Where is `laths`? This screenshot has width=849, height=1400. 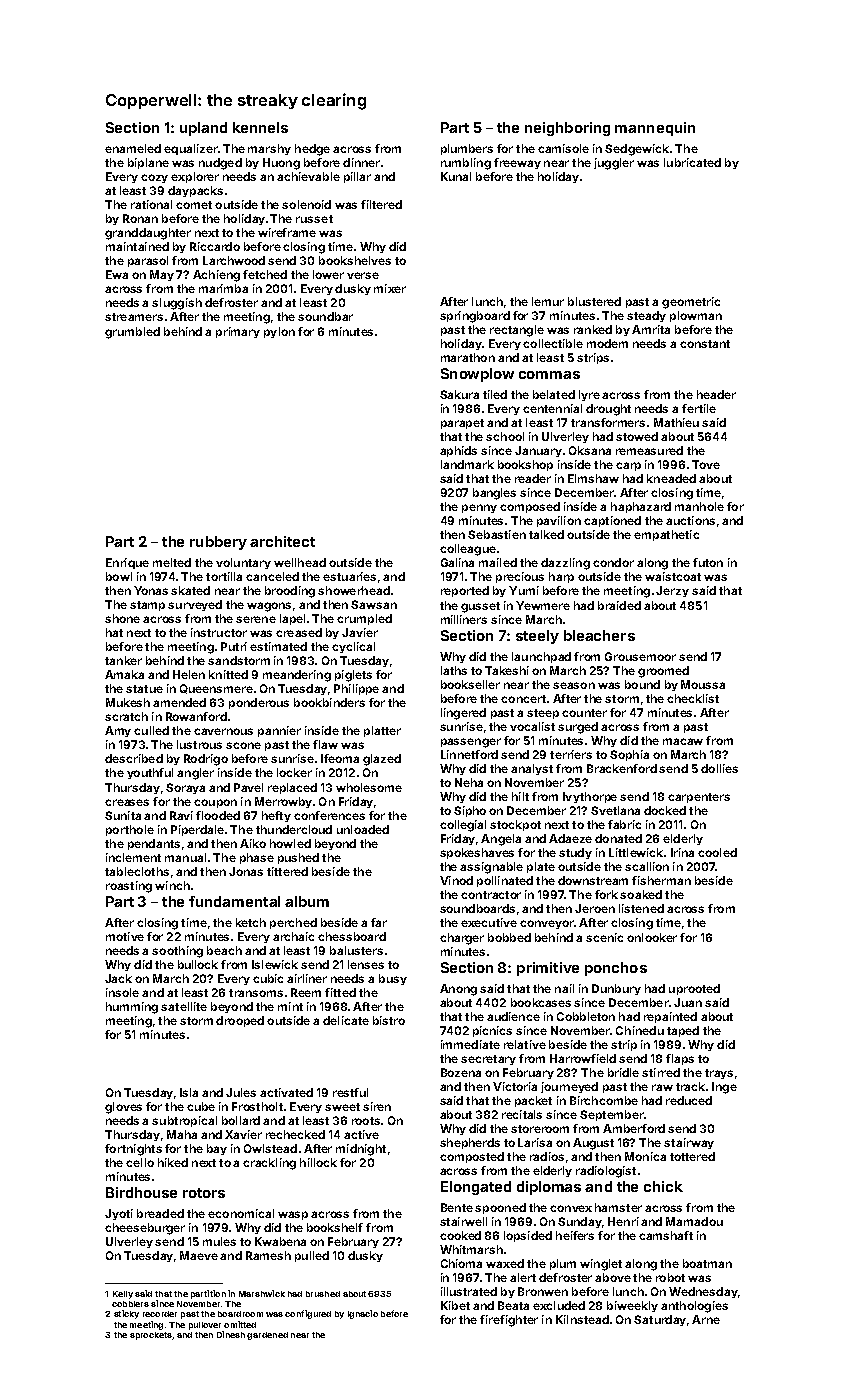
laths is located at coordinates (454, 670).
